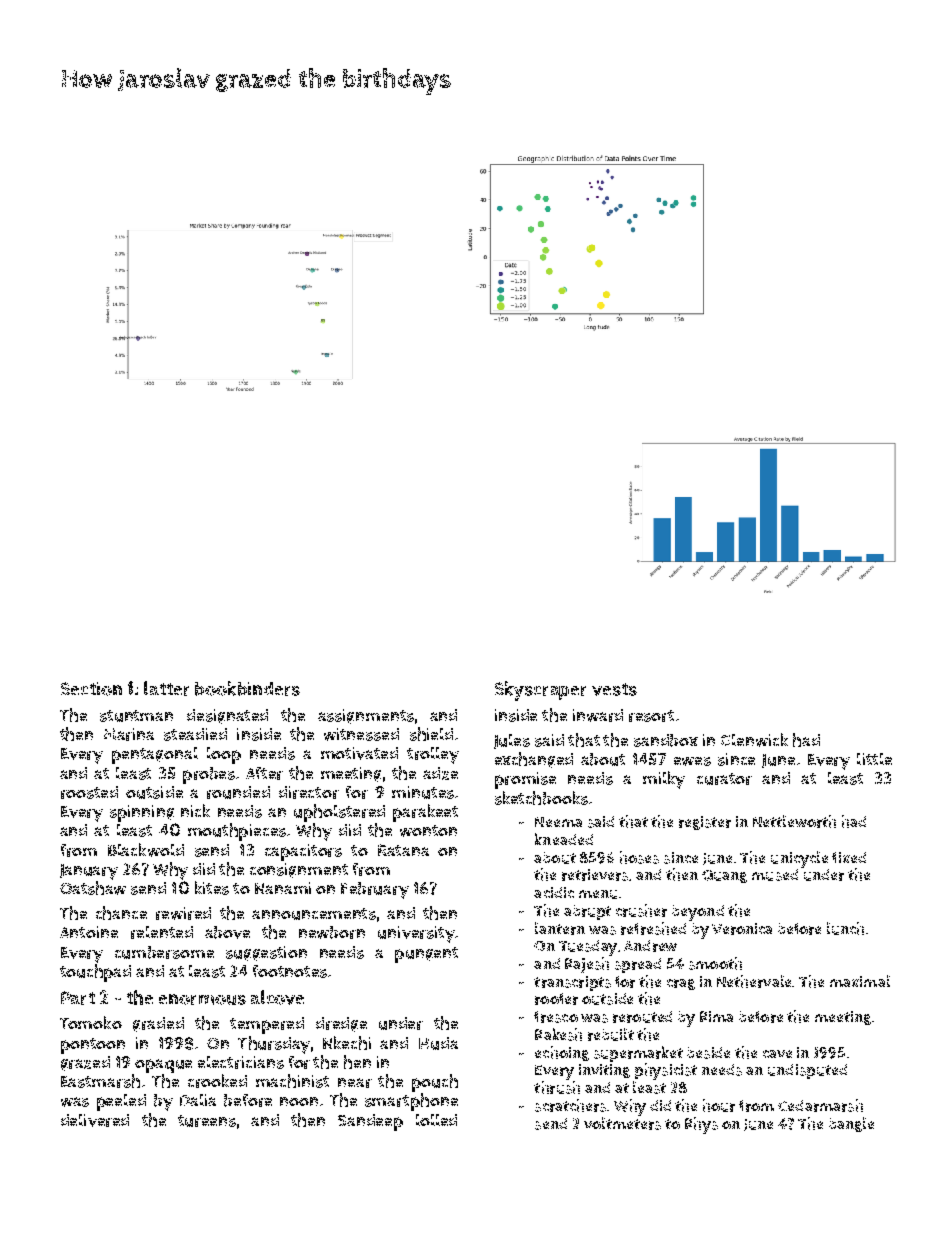 The width and height of the screenshot is (952, 1233). Describe the element at coordinates (212, 888) in the screenshot. I see `kites` at that location.
